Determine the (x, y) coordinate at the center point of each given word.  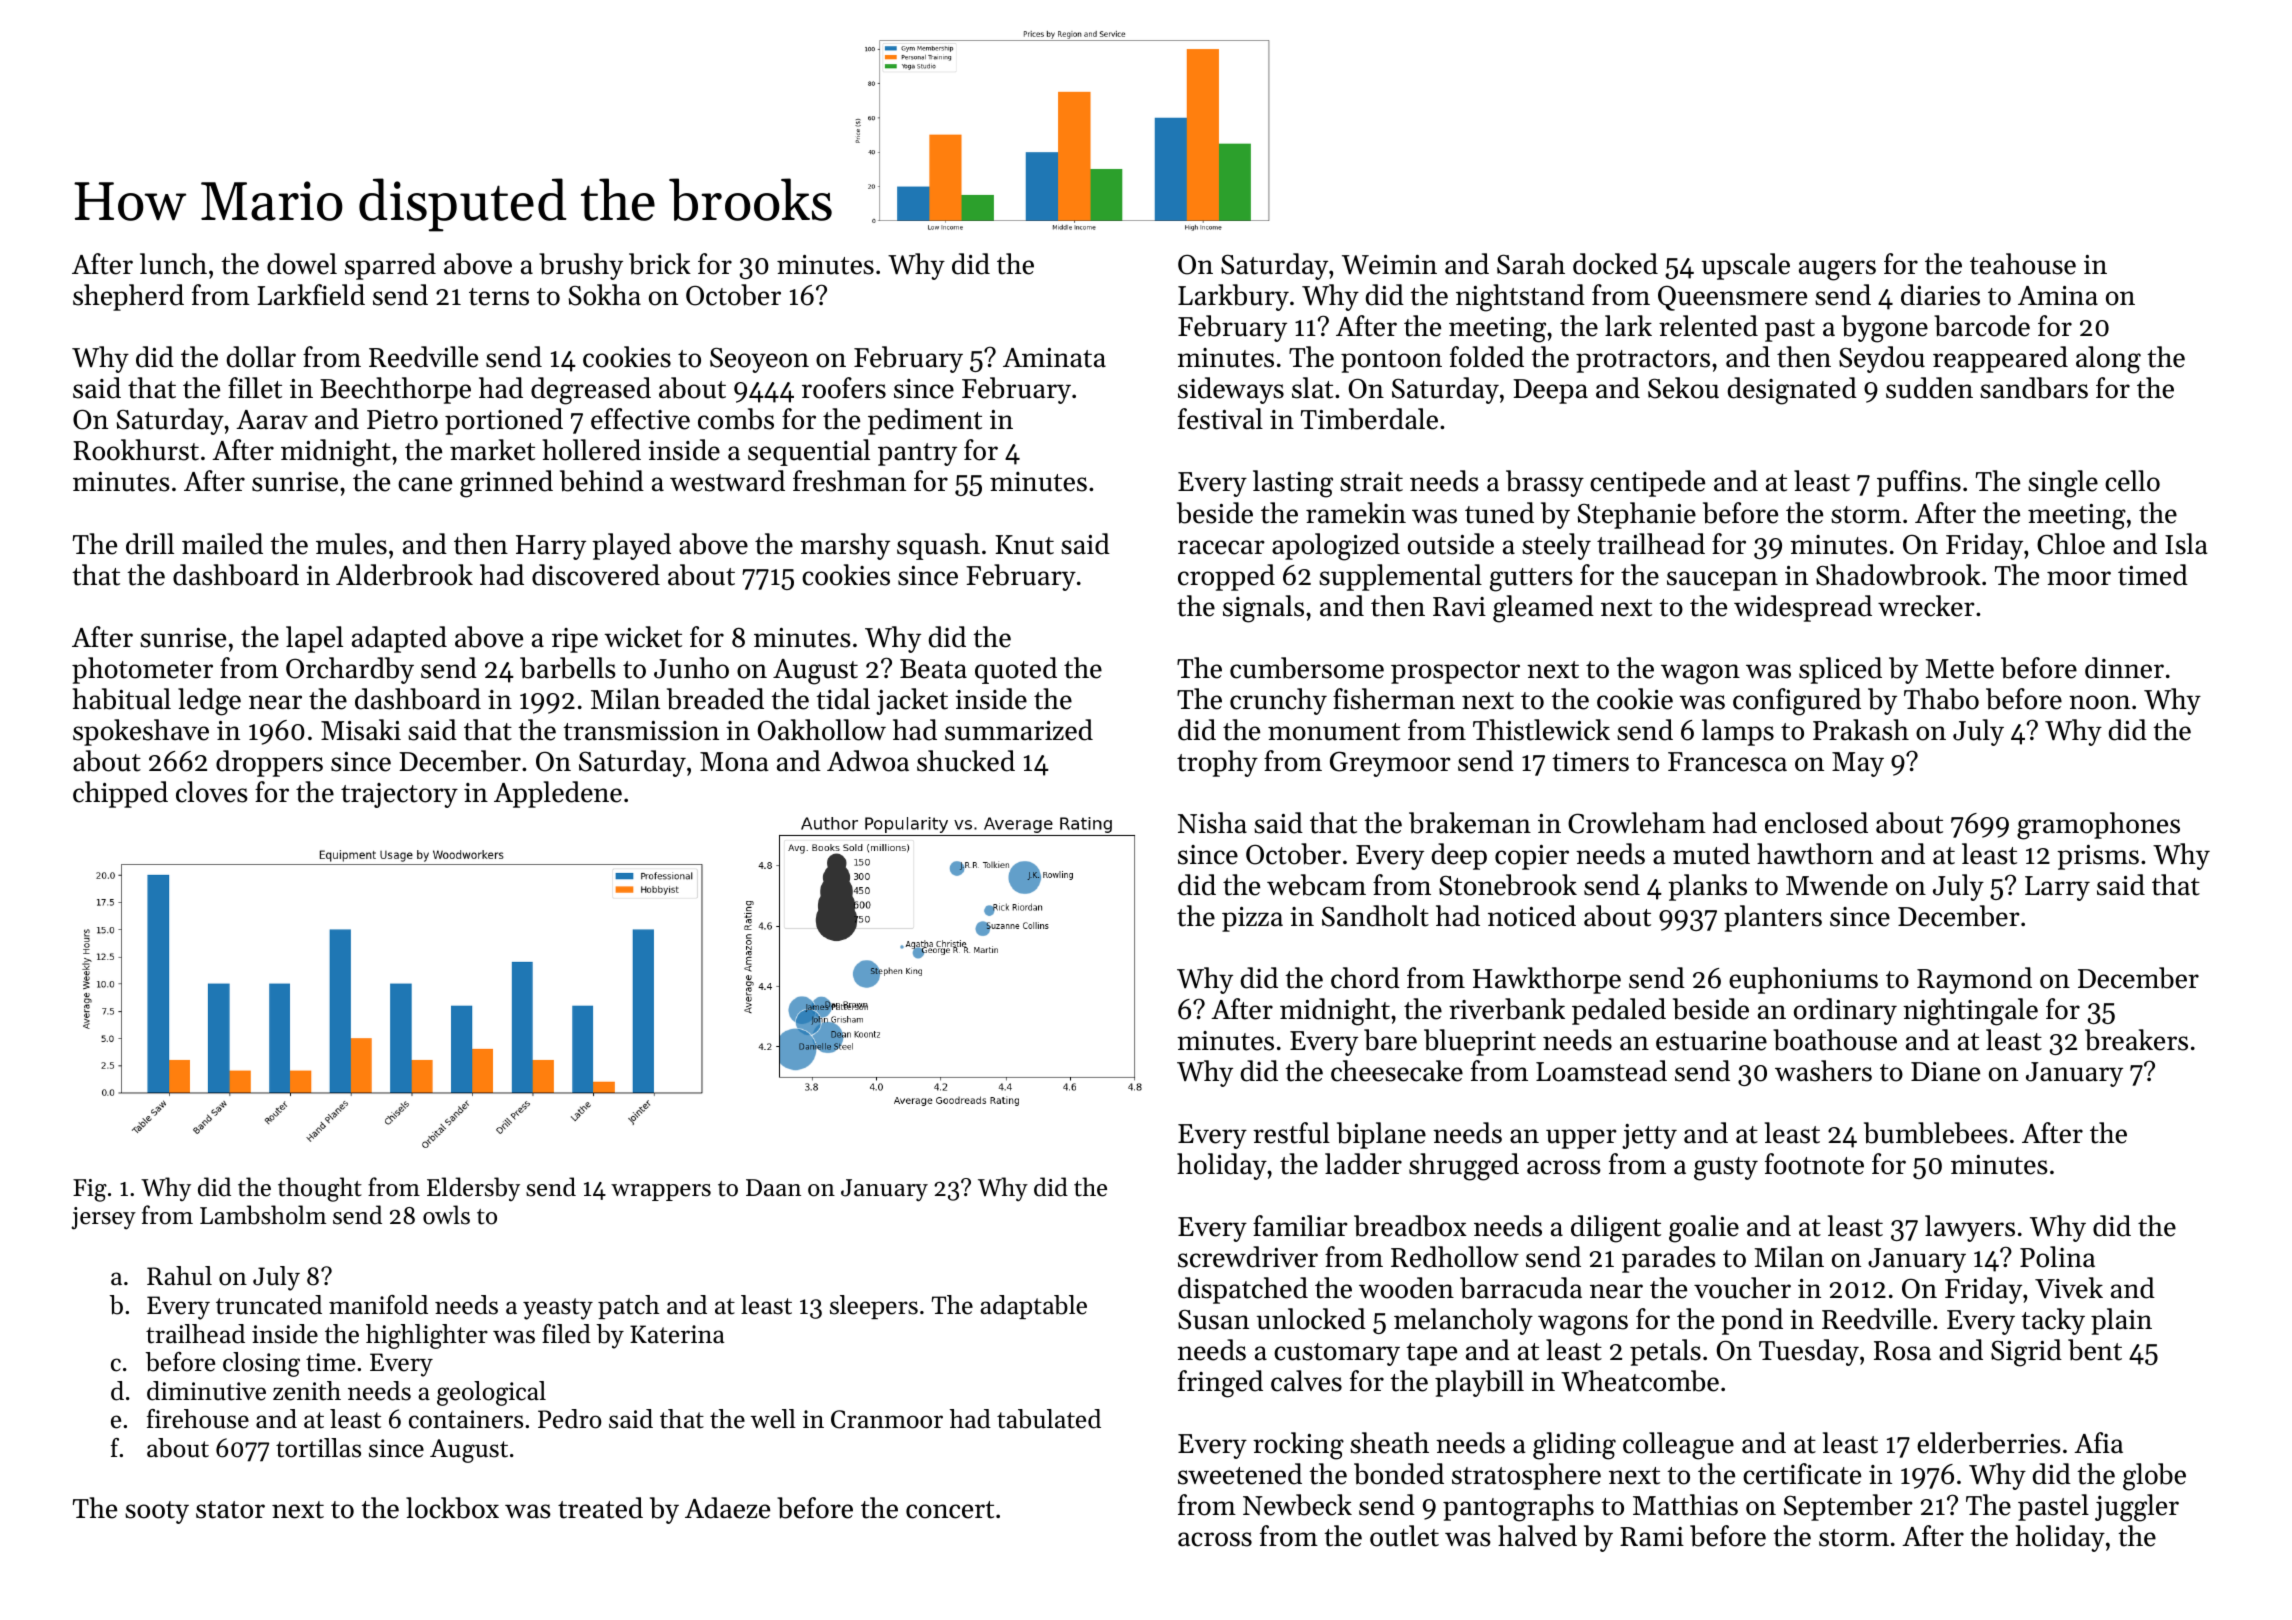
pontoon (1391, 361)
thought (320, 1189)
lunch (173, 264)
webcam (1316, 885)
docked (1615, 264)
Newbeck (1297, 1505)
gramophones (2098, 826)
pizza (1252, 919)
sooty (157, 1512)
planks (1707, 887)
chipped (120, 794)
